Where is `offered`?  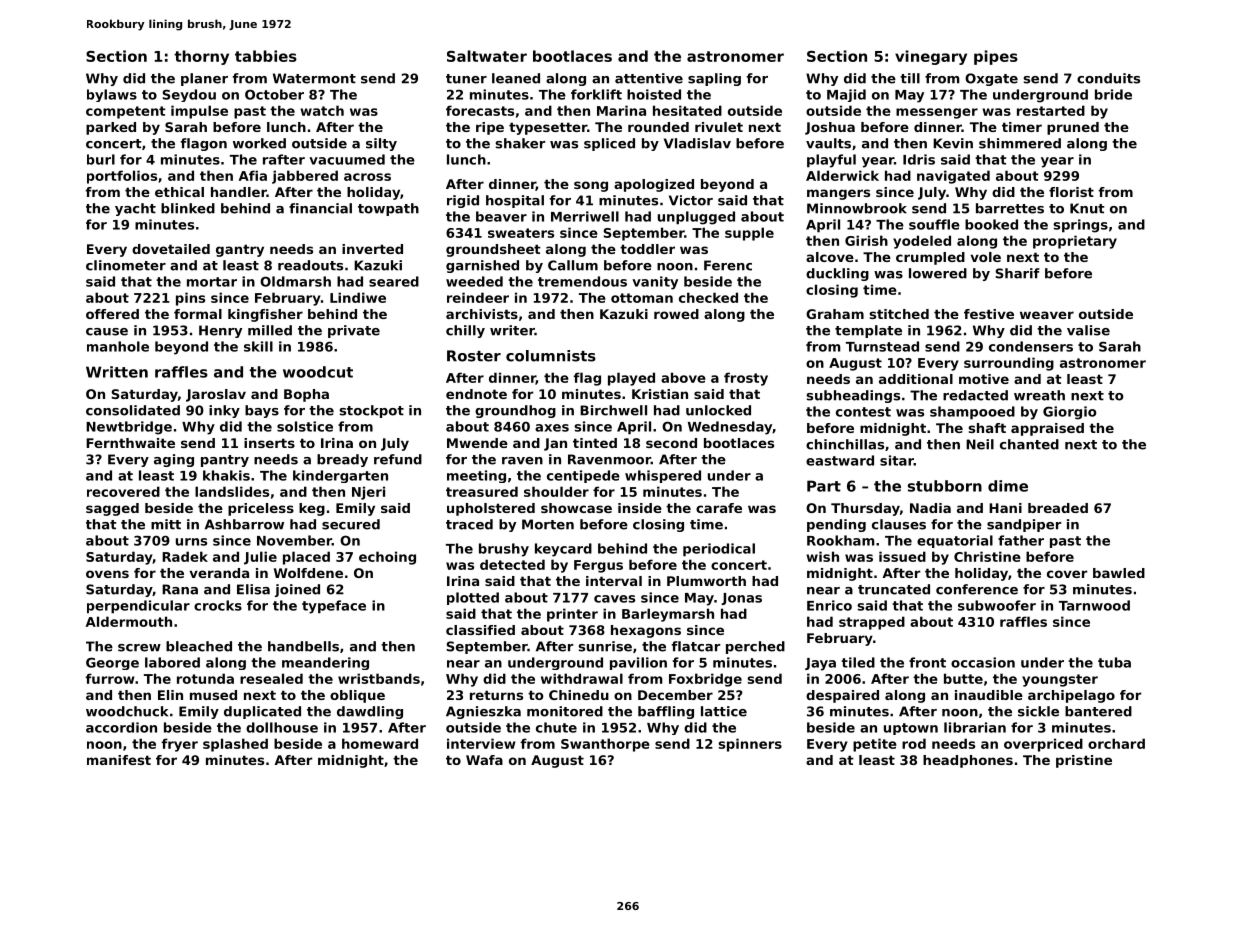
offered is located at coordinates (112, 314).
